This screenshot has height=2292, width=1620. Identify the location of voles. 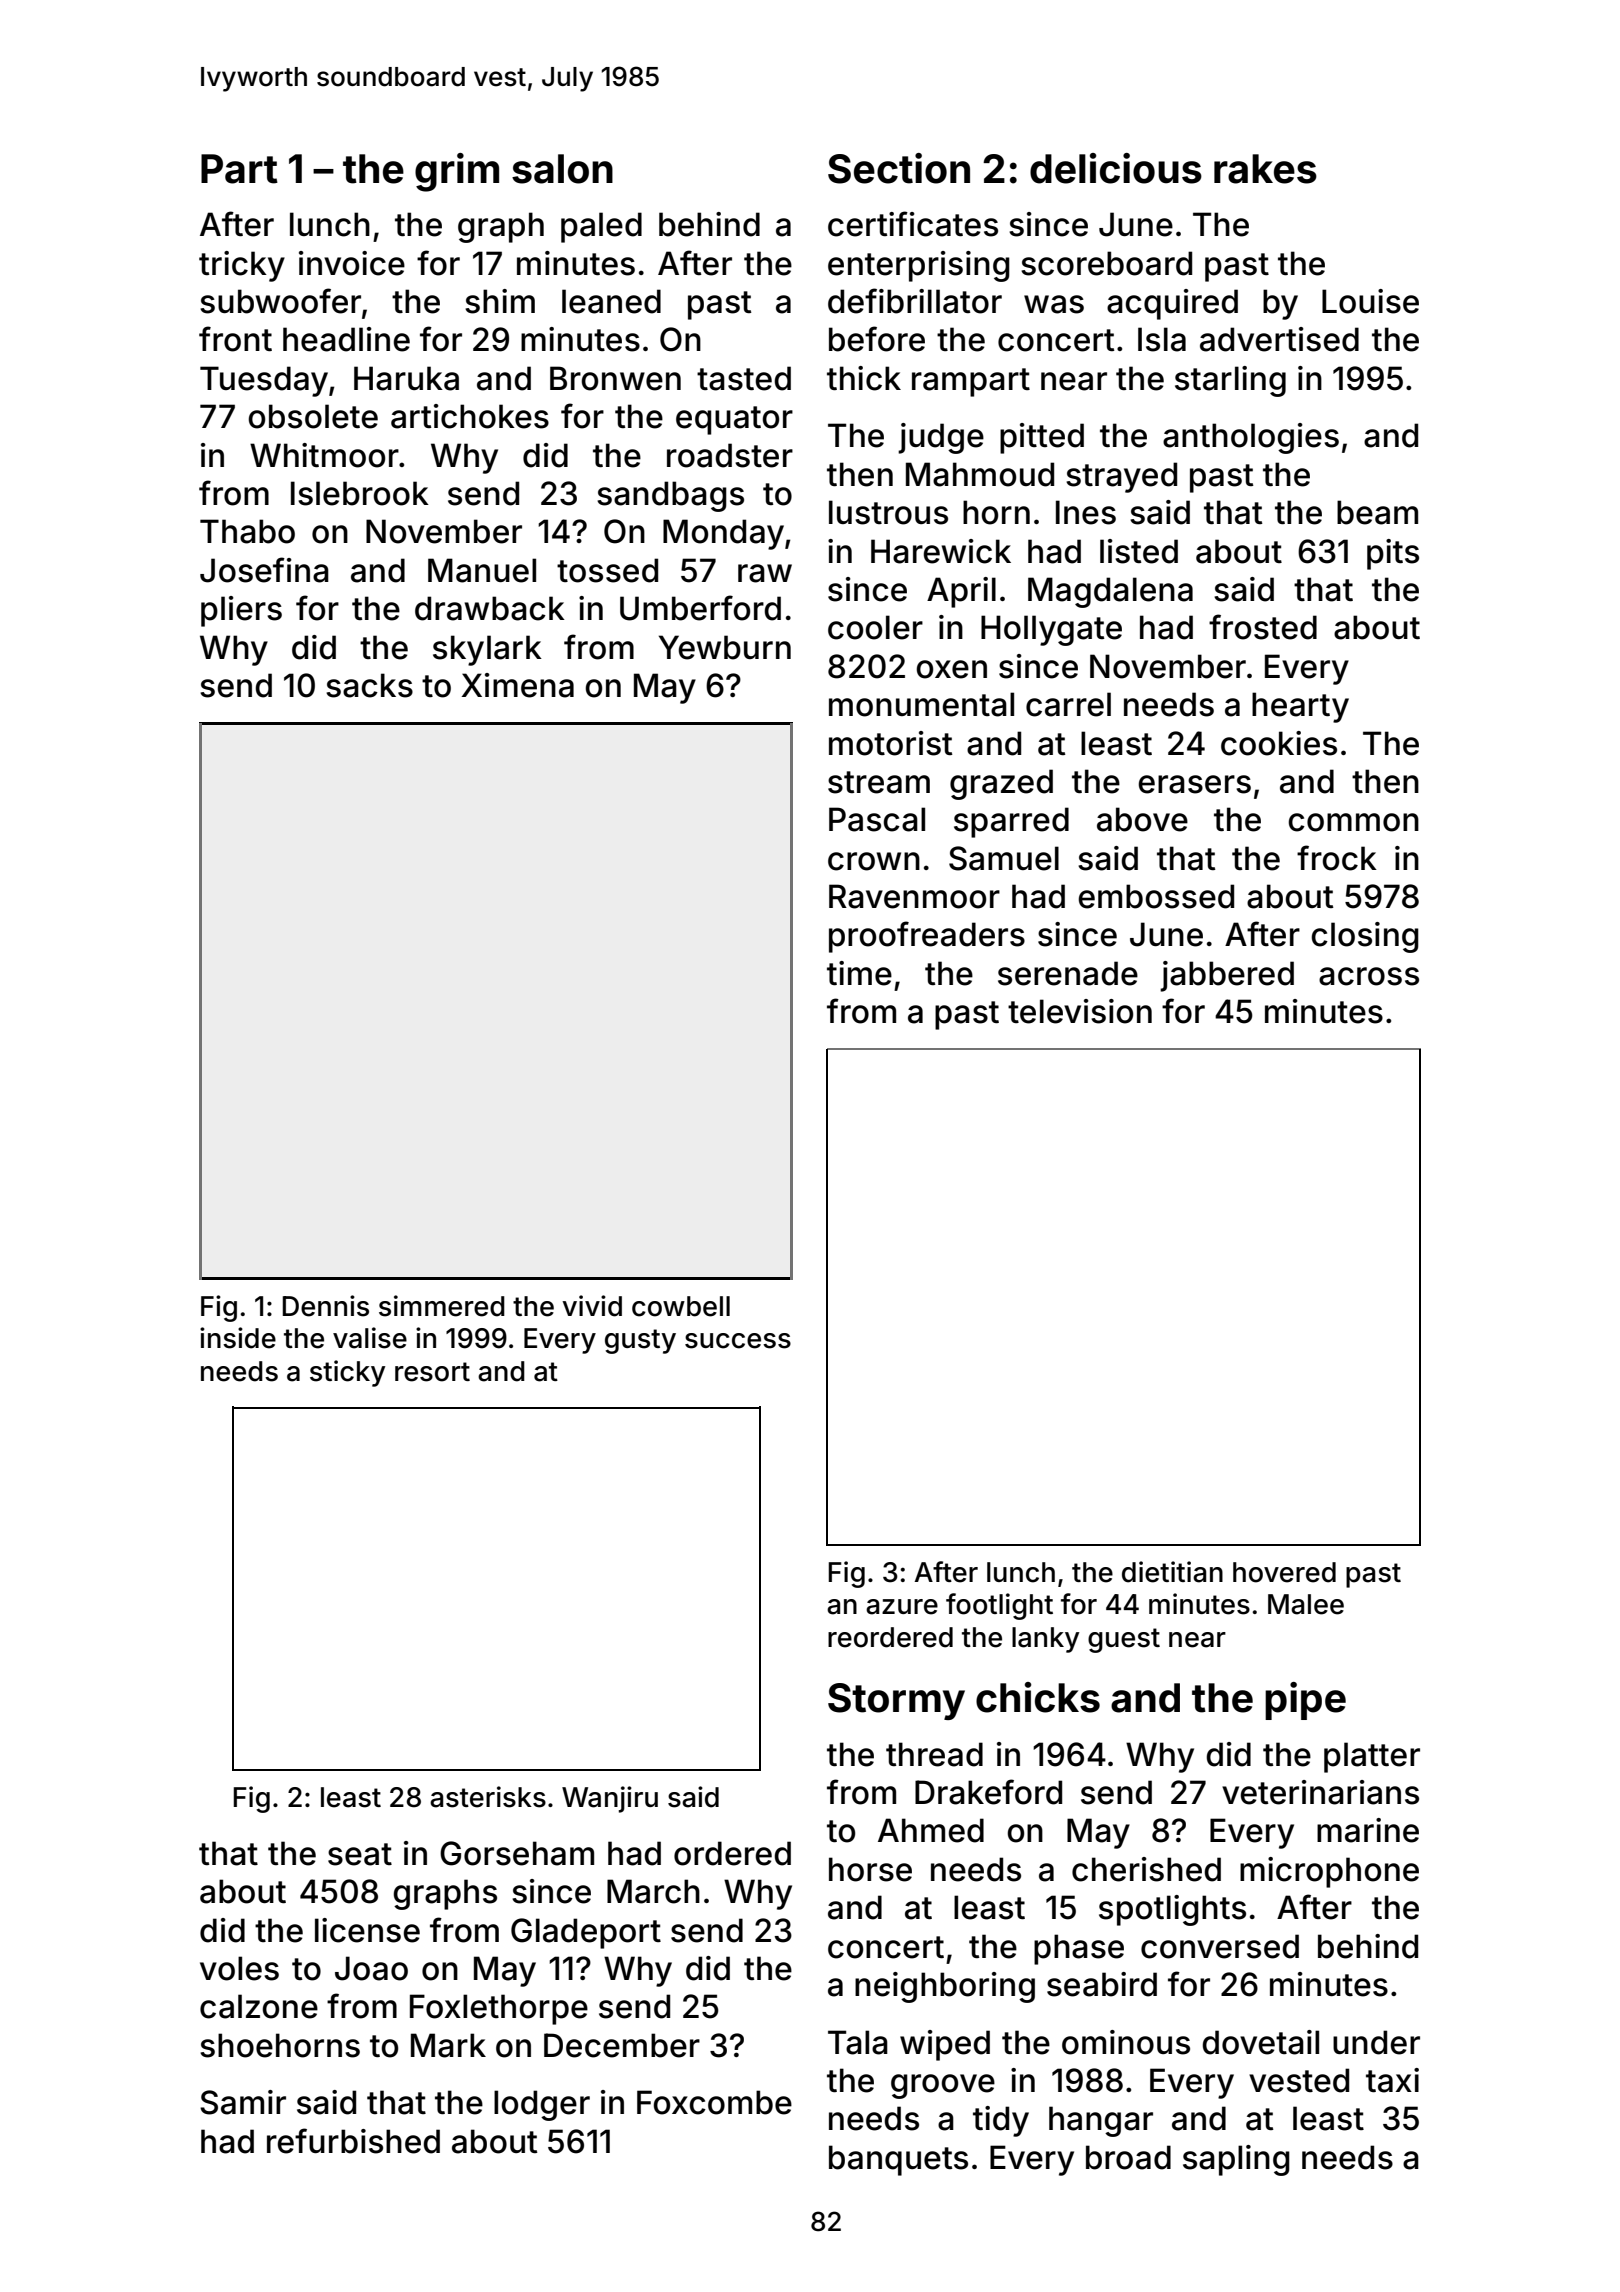
(239, 1968).
